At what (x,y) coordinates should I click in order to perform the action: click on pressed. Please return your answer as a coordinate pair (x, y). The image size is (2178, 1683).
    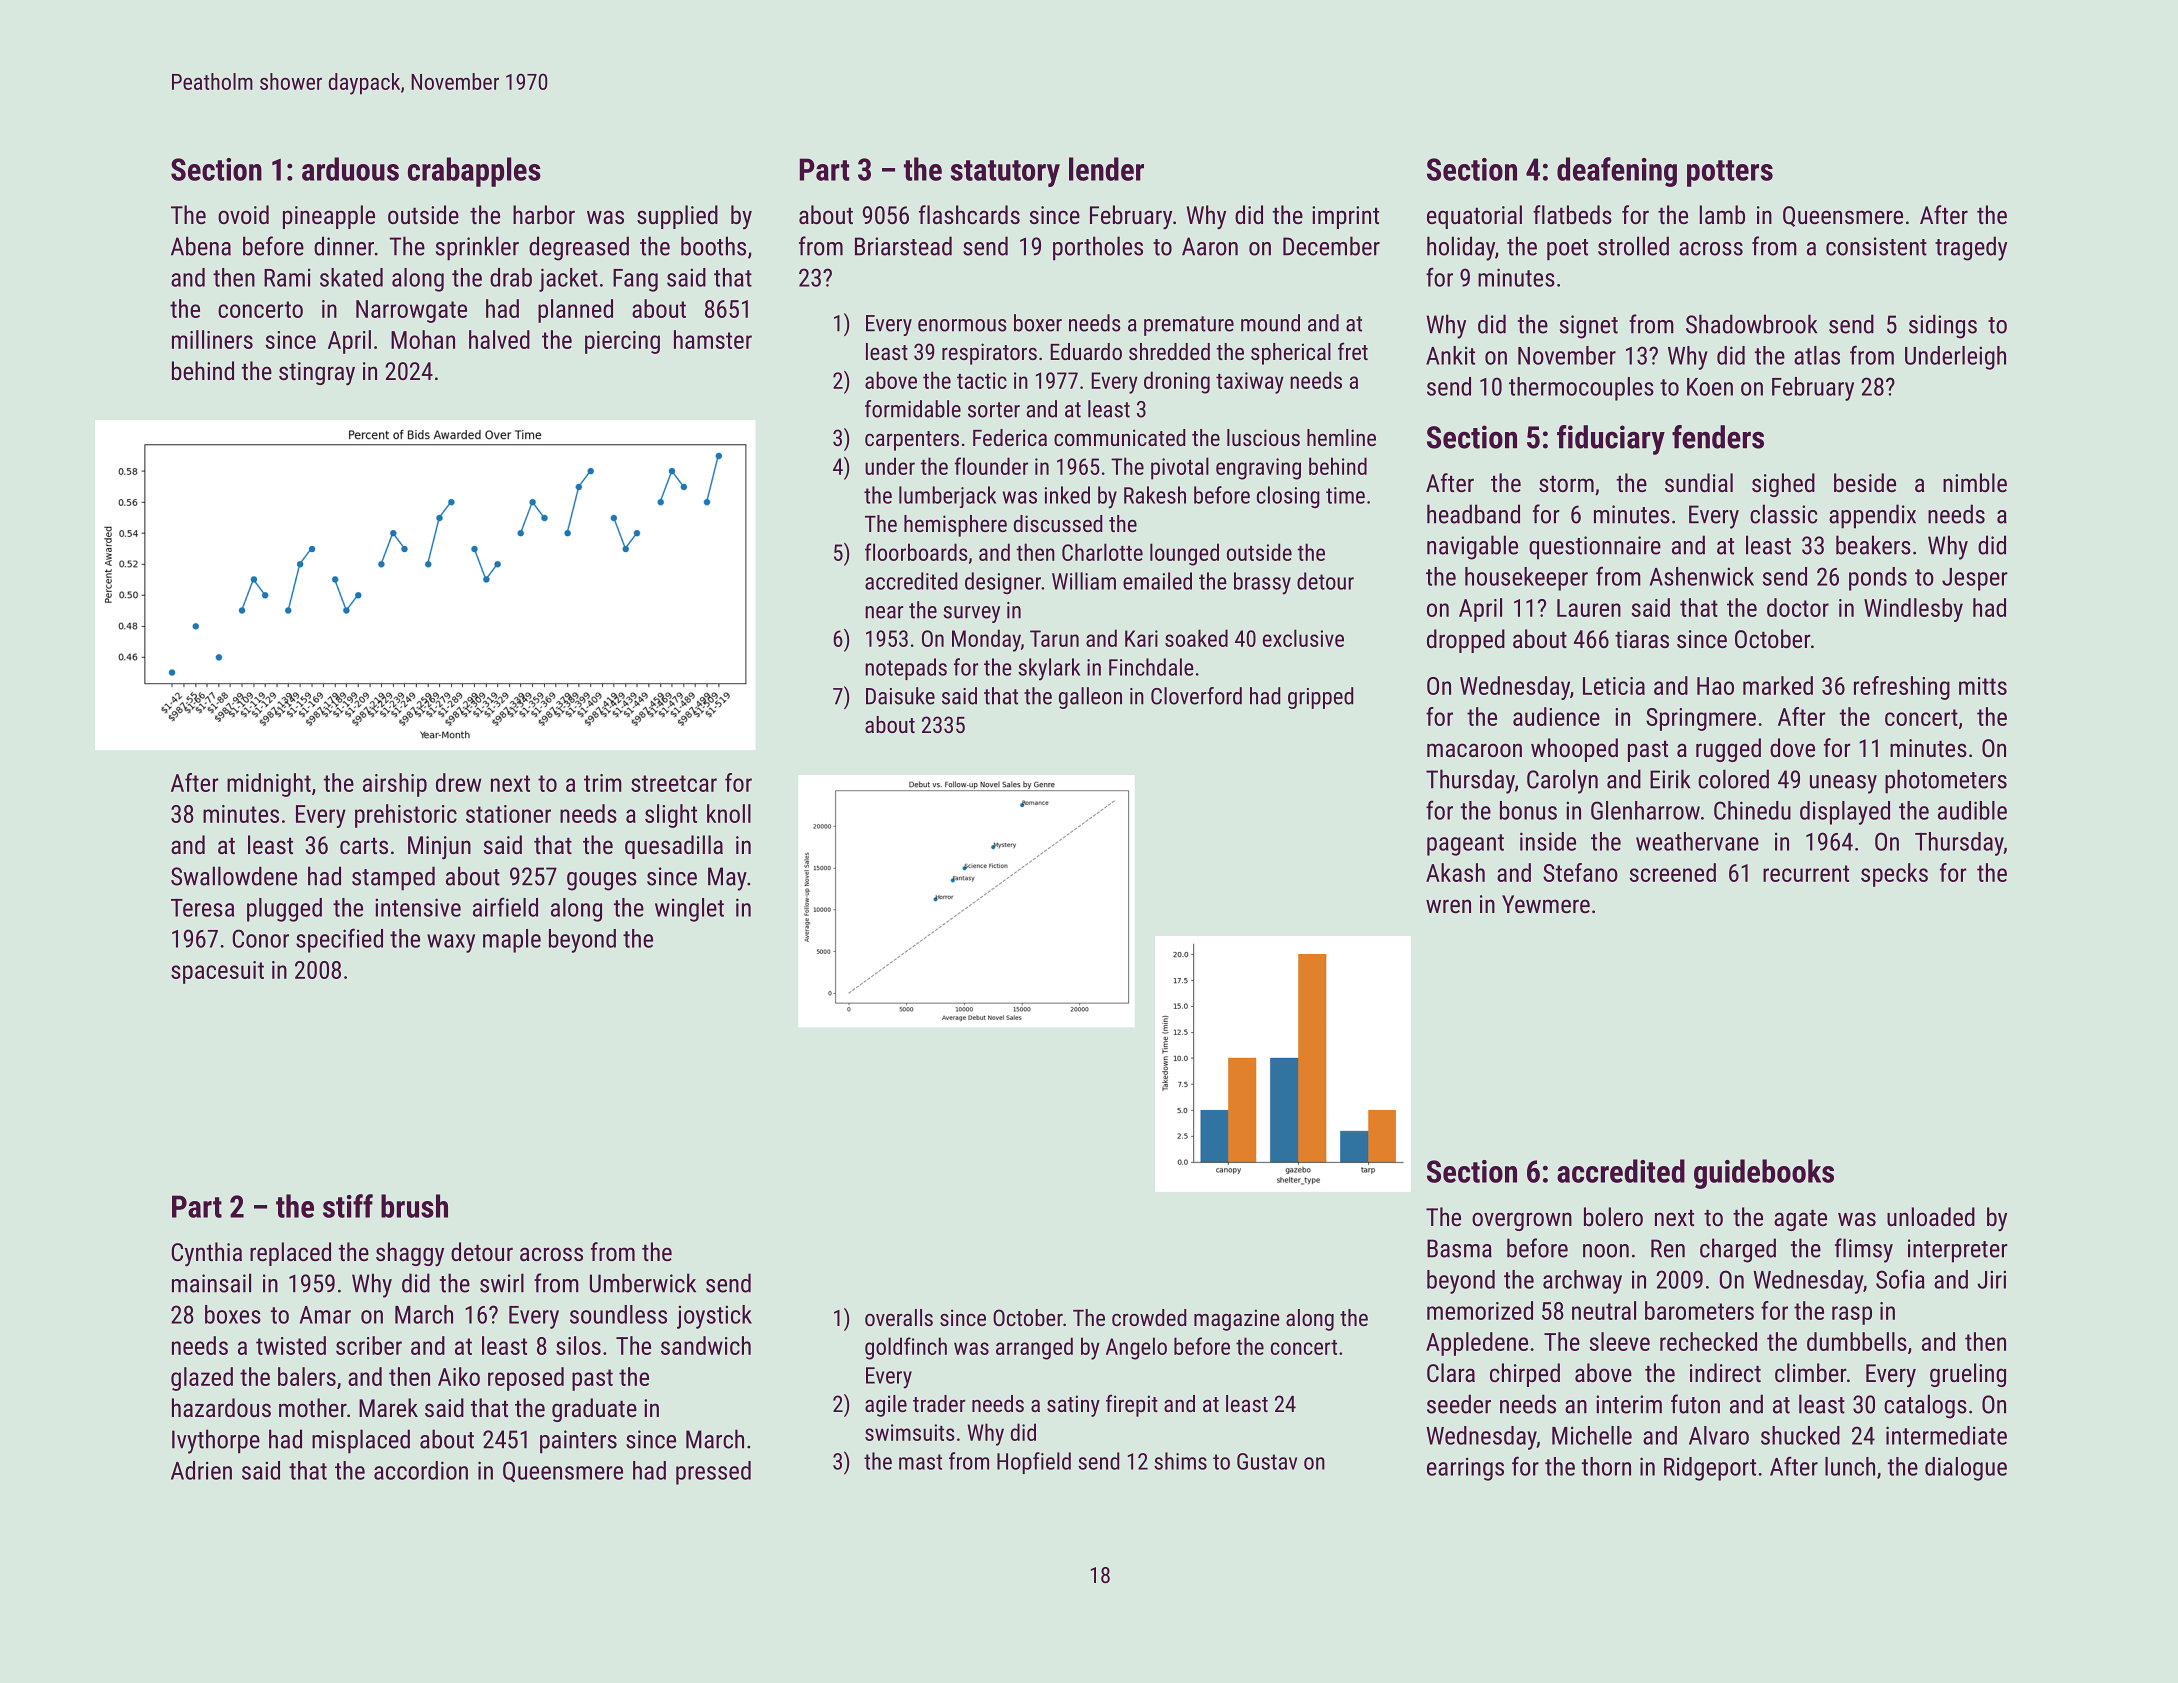
    Looking at the image, I should click on (713, 1473).
